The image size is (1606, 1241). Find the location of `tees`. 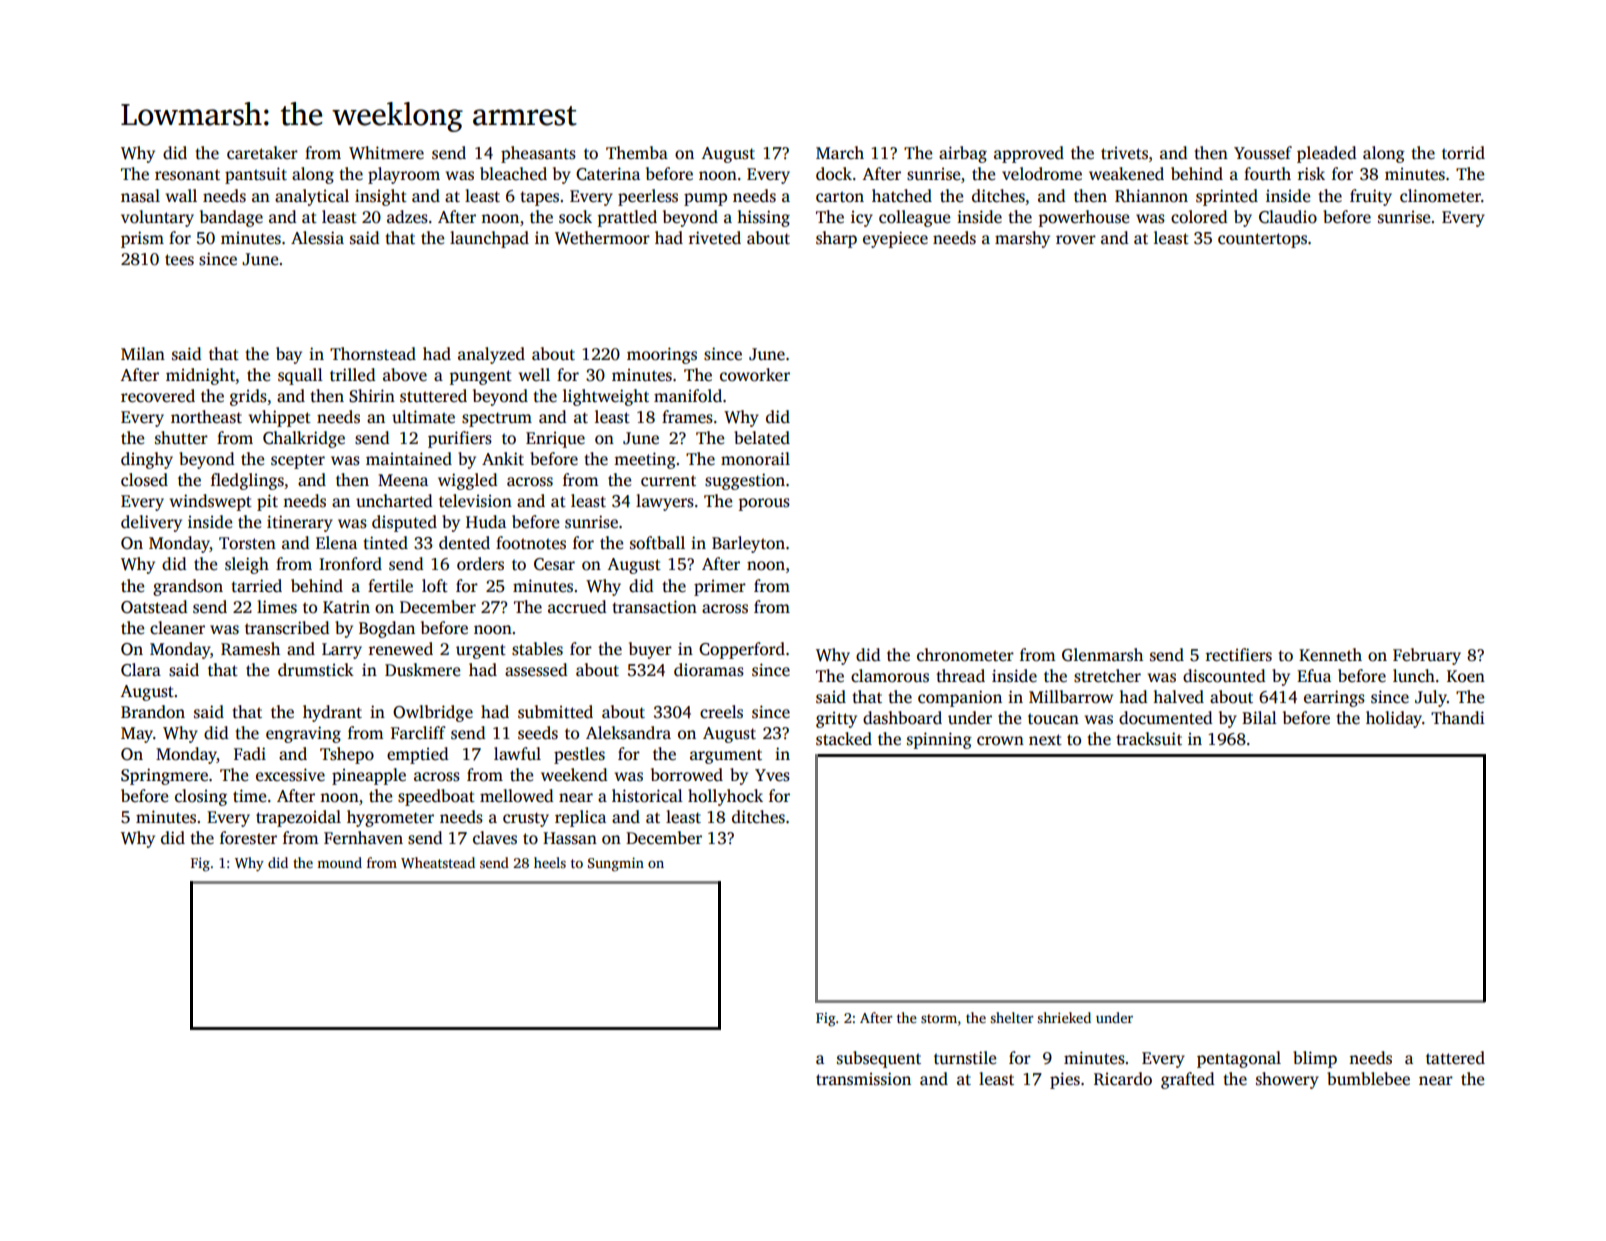

tees is located at coordinates (179, 260).
